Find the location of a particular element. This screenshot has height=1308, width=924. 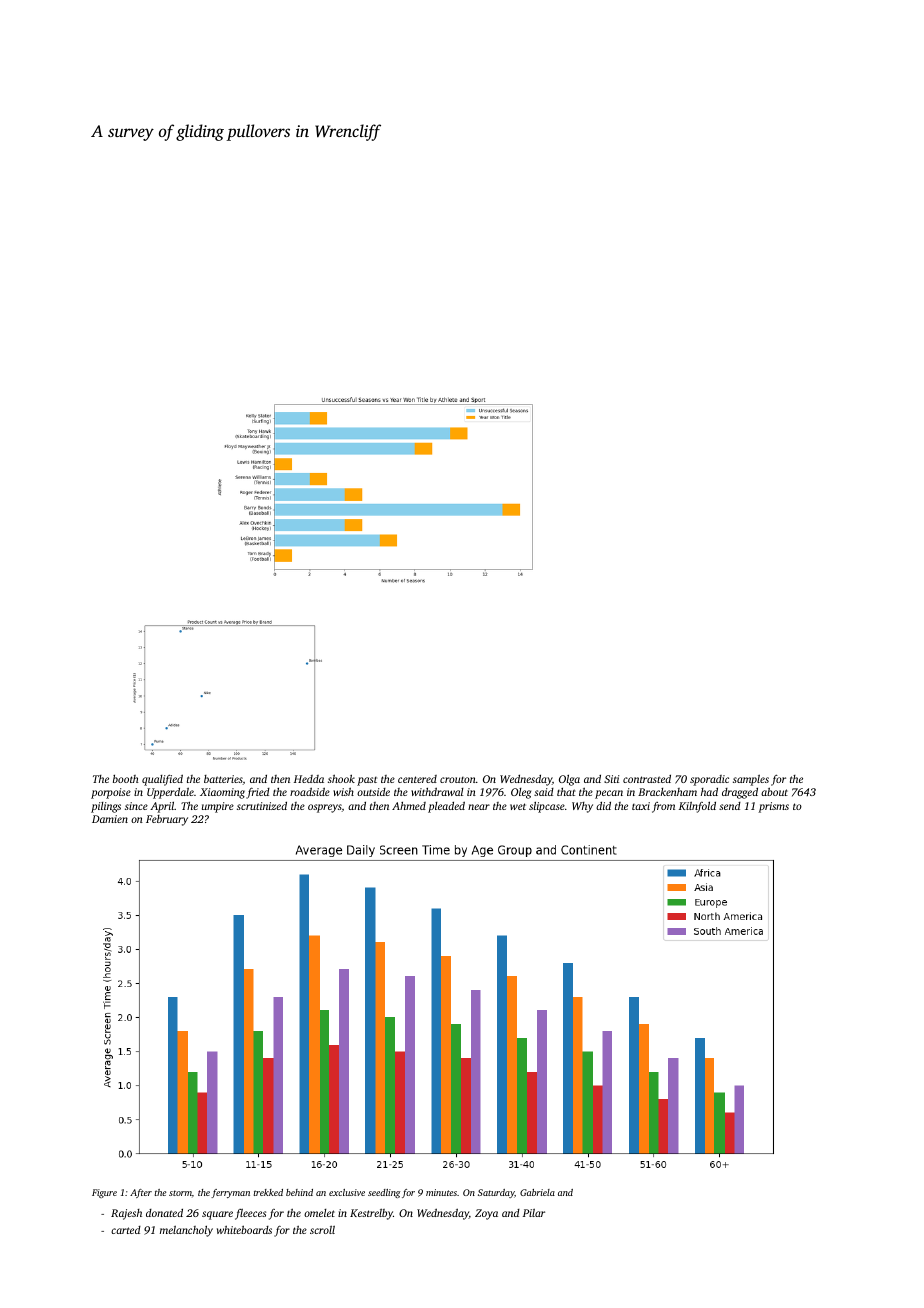

Brackenham is located at coordinates (667, 792).
